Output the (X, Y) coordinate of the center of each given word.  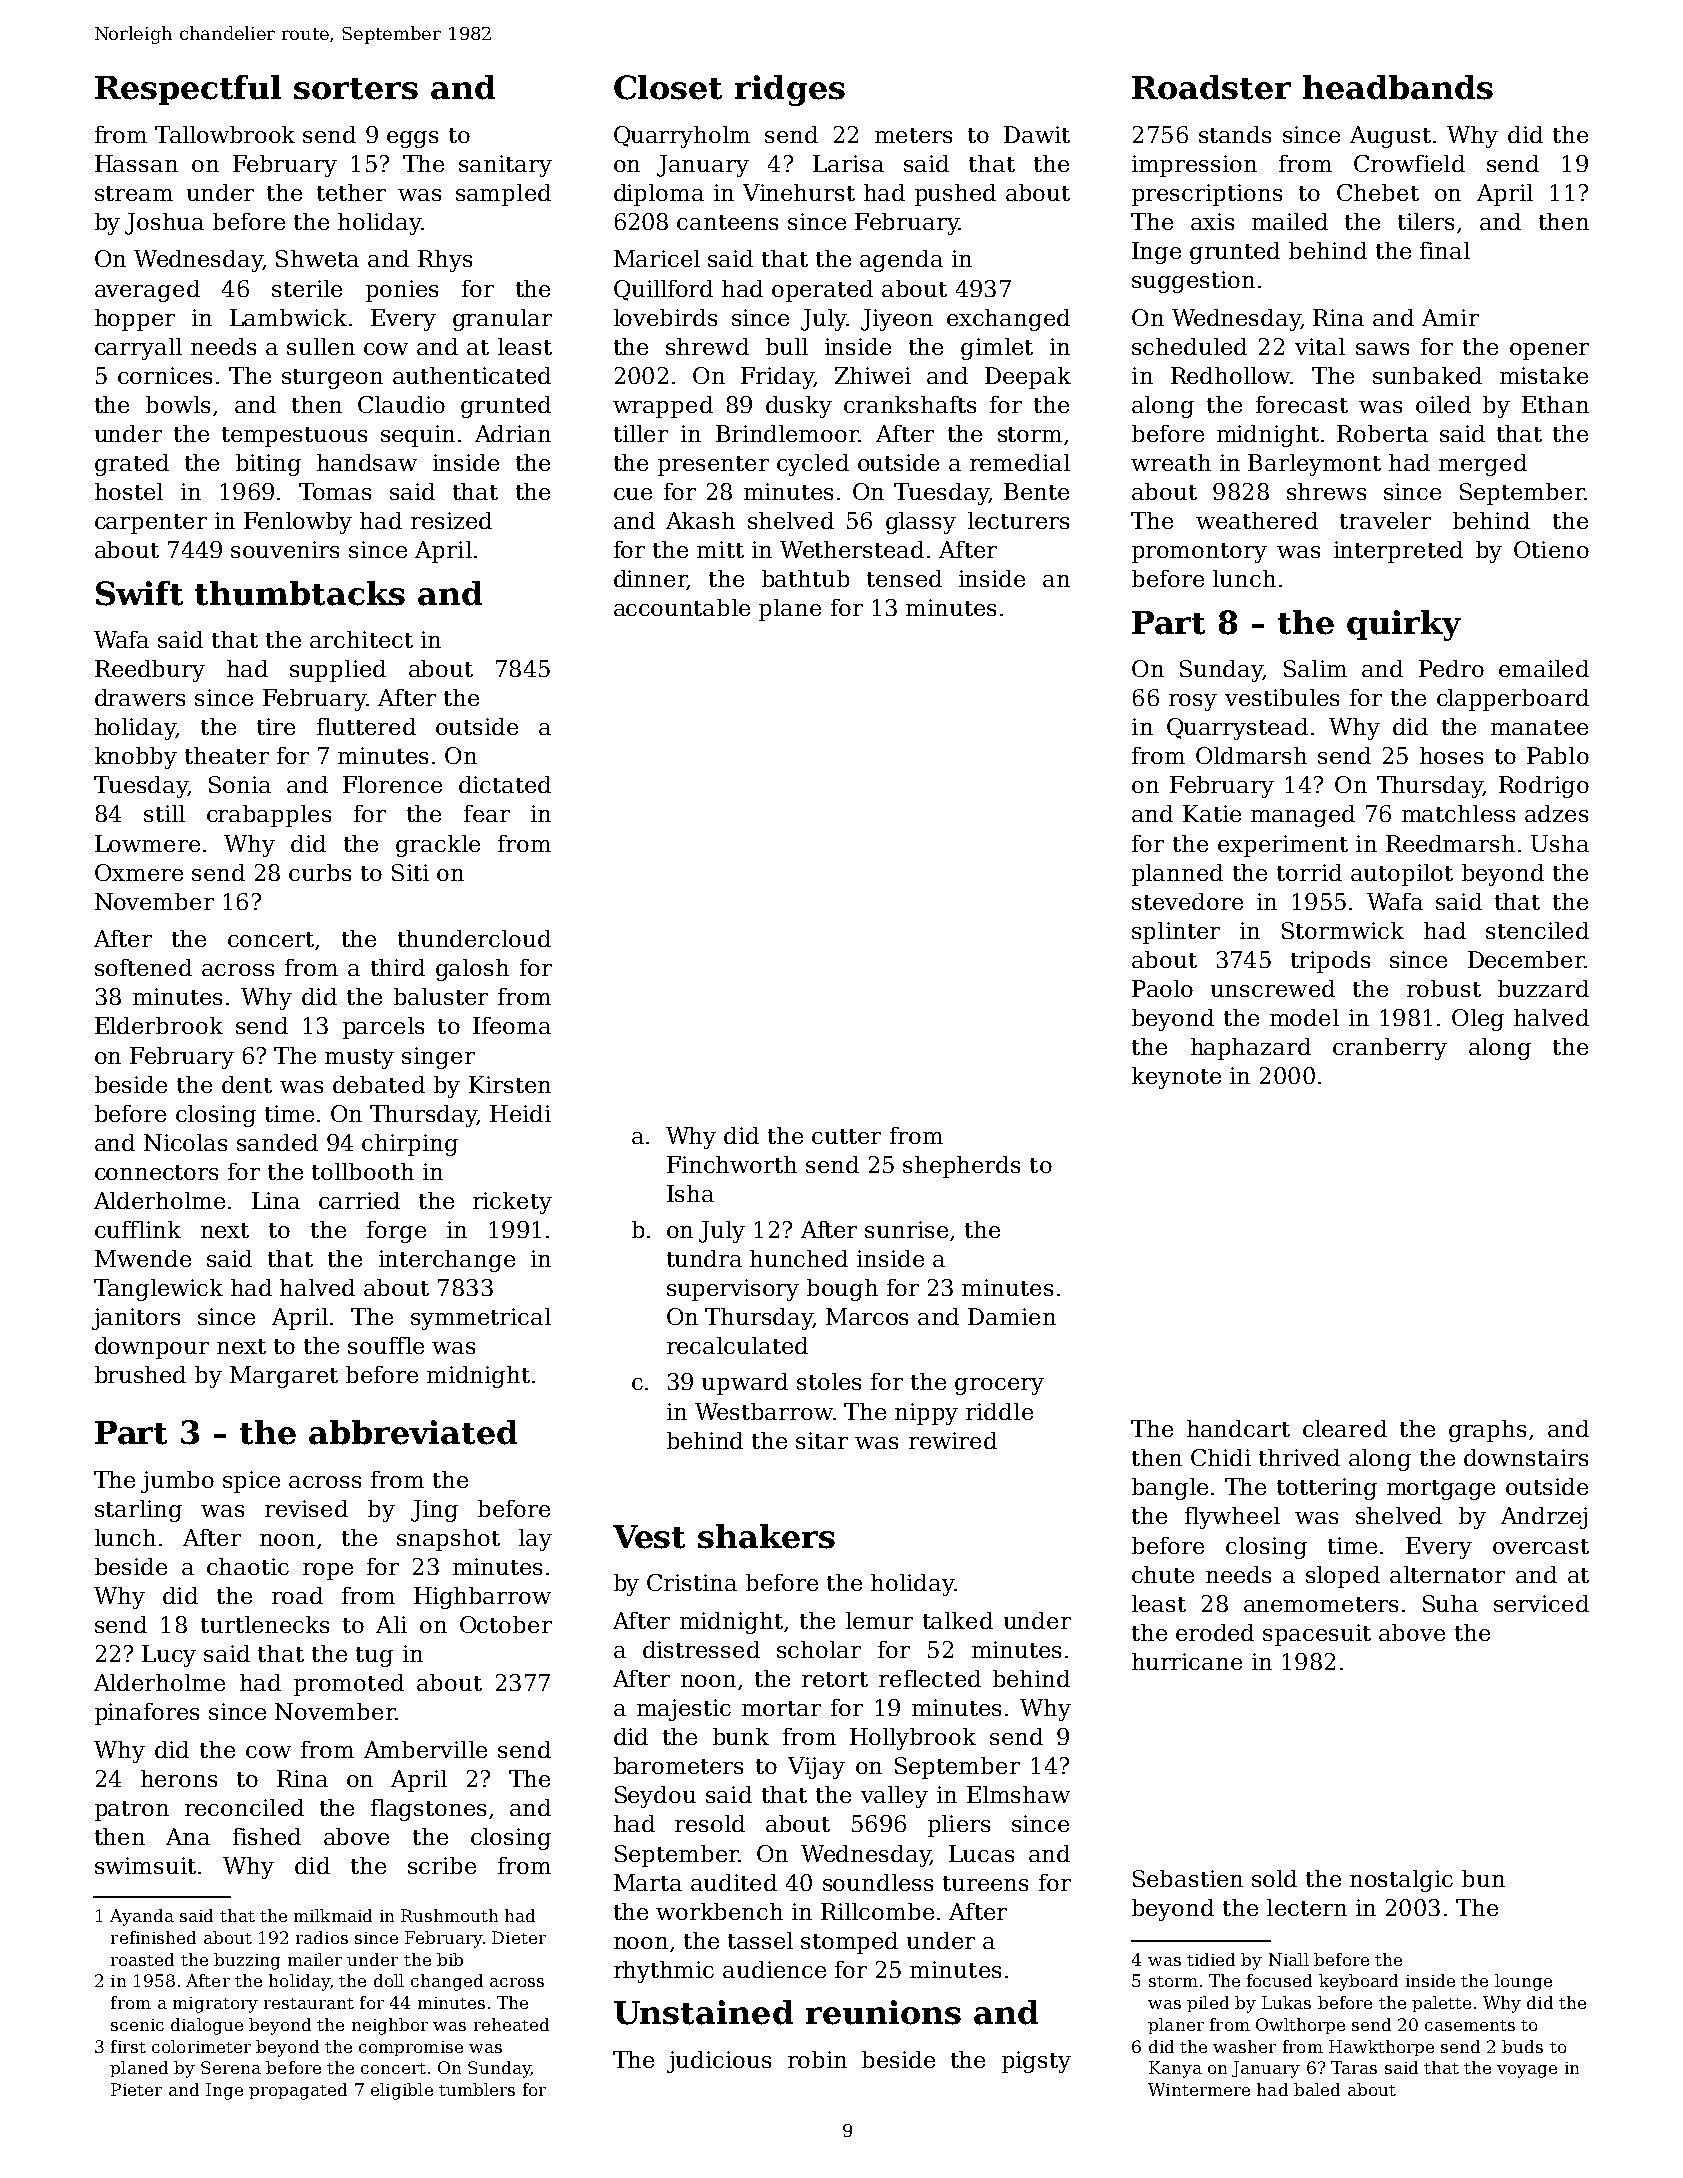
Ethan (1555, 404)
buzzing (247, 1961)
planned (1177, 875)
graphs (1487, 1431)
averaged (147, 291)
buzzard (1543, 988)
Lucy (169, 1656)
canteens (727, 222)
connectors (156, 1172)
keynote (1176, 1078)
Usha (1560, 843)
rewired (953, 1440)
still (164, 813)
